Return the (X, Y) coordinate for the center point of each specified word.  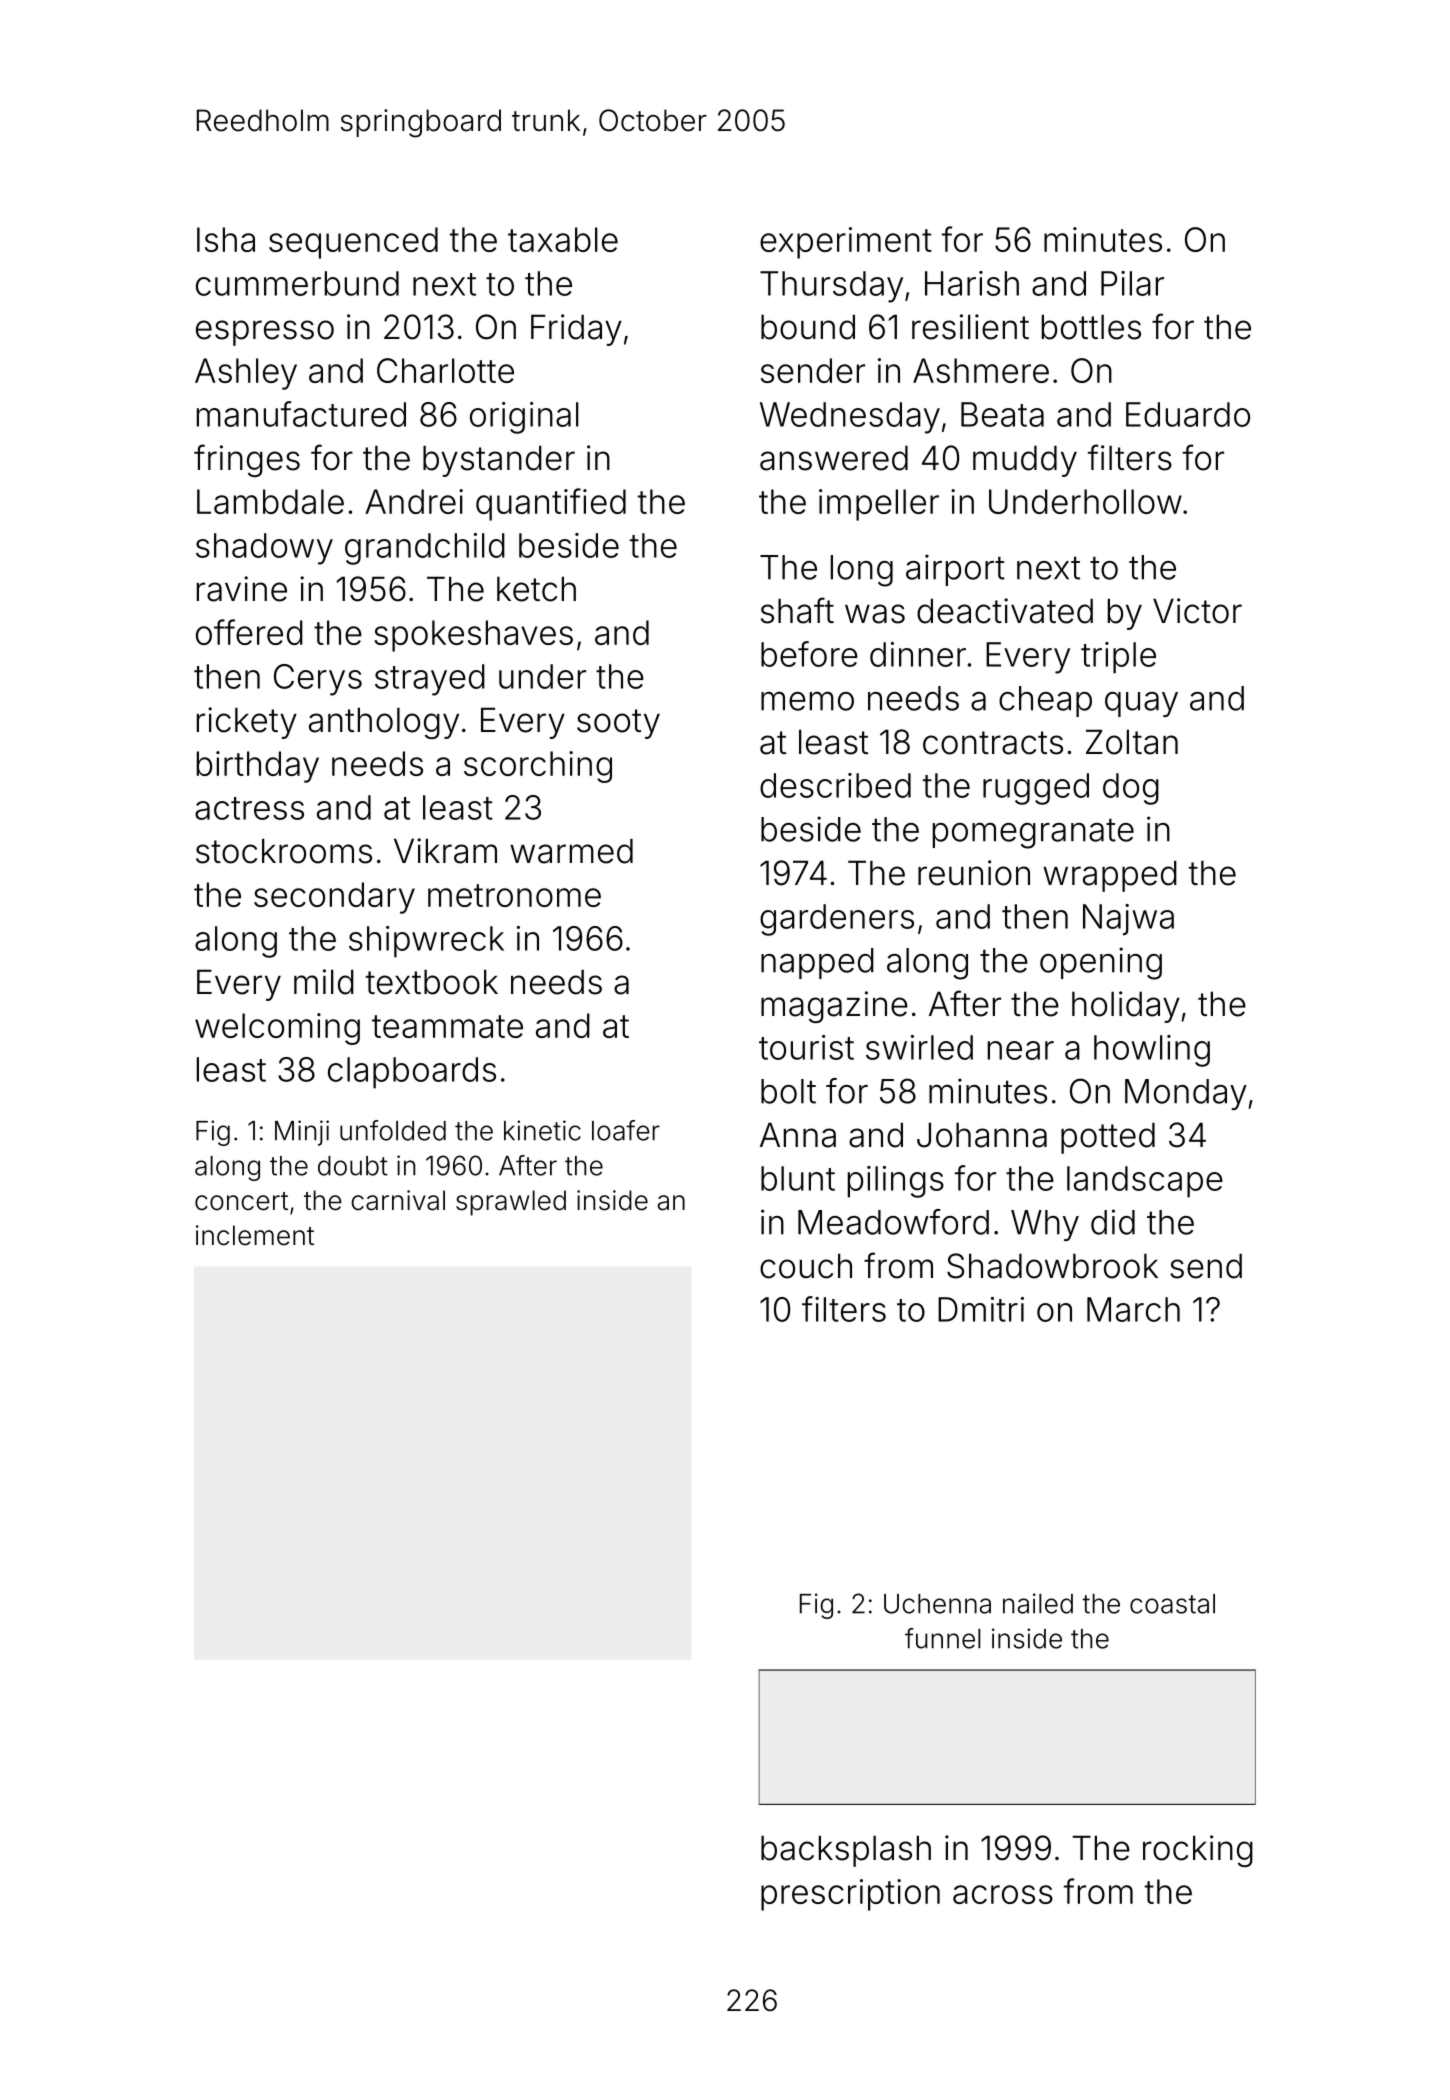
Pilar (1132, 283)
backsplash (846, 1851)
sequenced (353, 243)
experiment (846, 243)
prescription (850, 1895)
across (1003, 1894)
